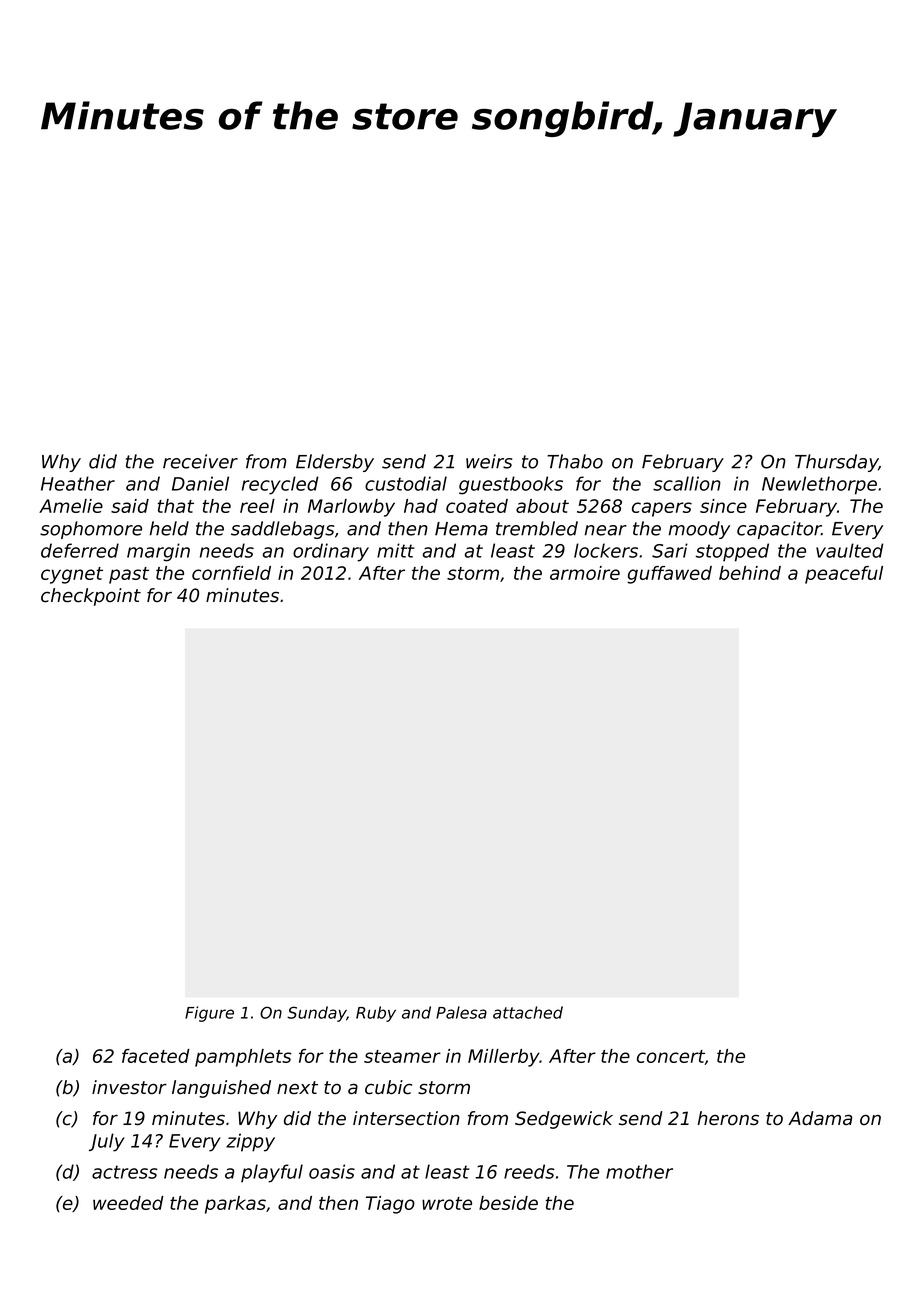 The image size is (924, 1308). What do you see at coordinates (200, 461) in the document?
I see `receiver` at bounding box center [200, 461].
